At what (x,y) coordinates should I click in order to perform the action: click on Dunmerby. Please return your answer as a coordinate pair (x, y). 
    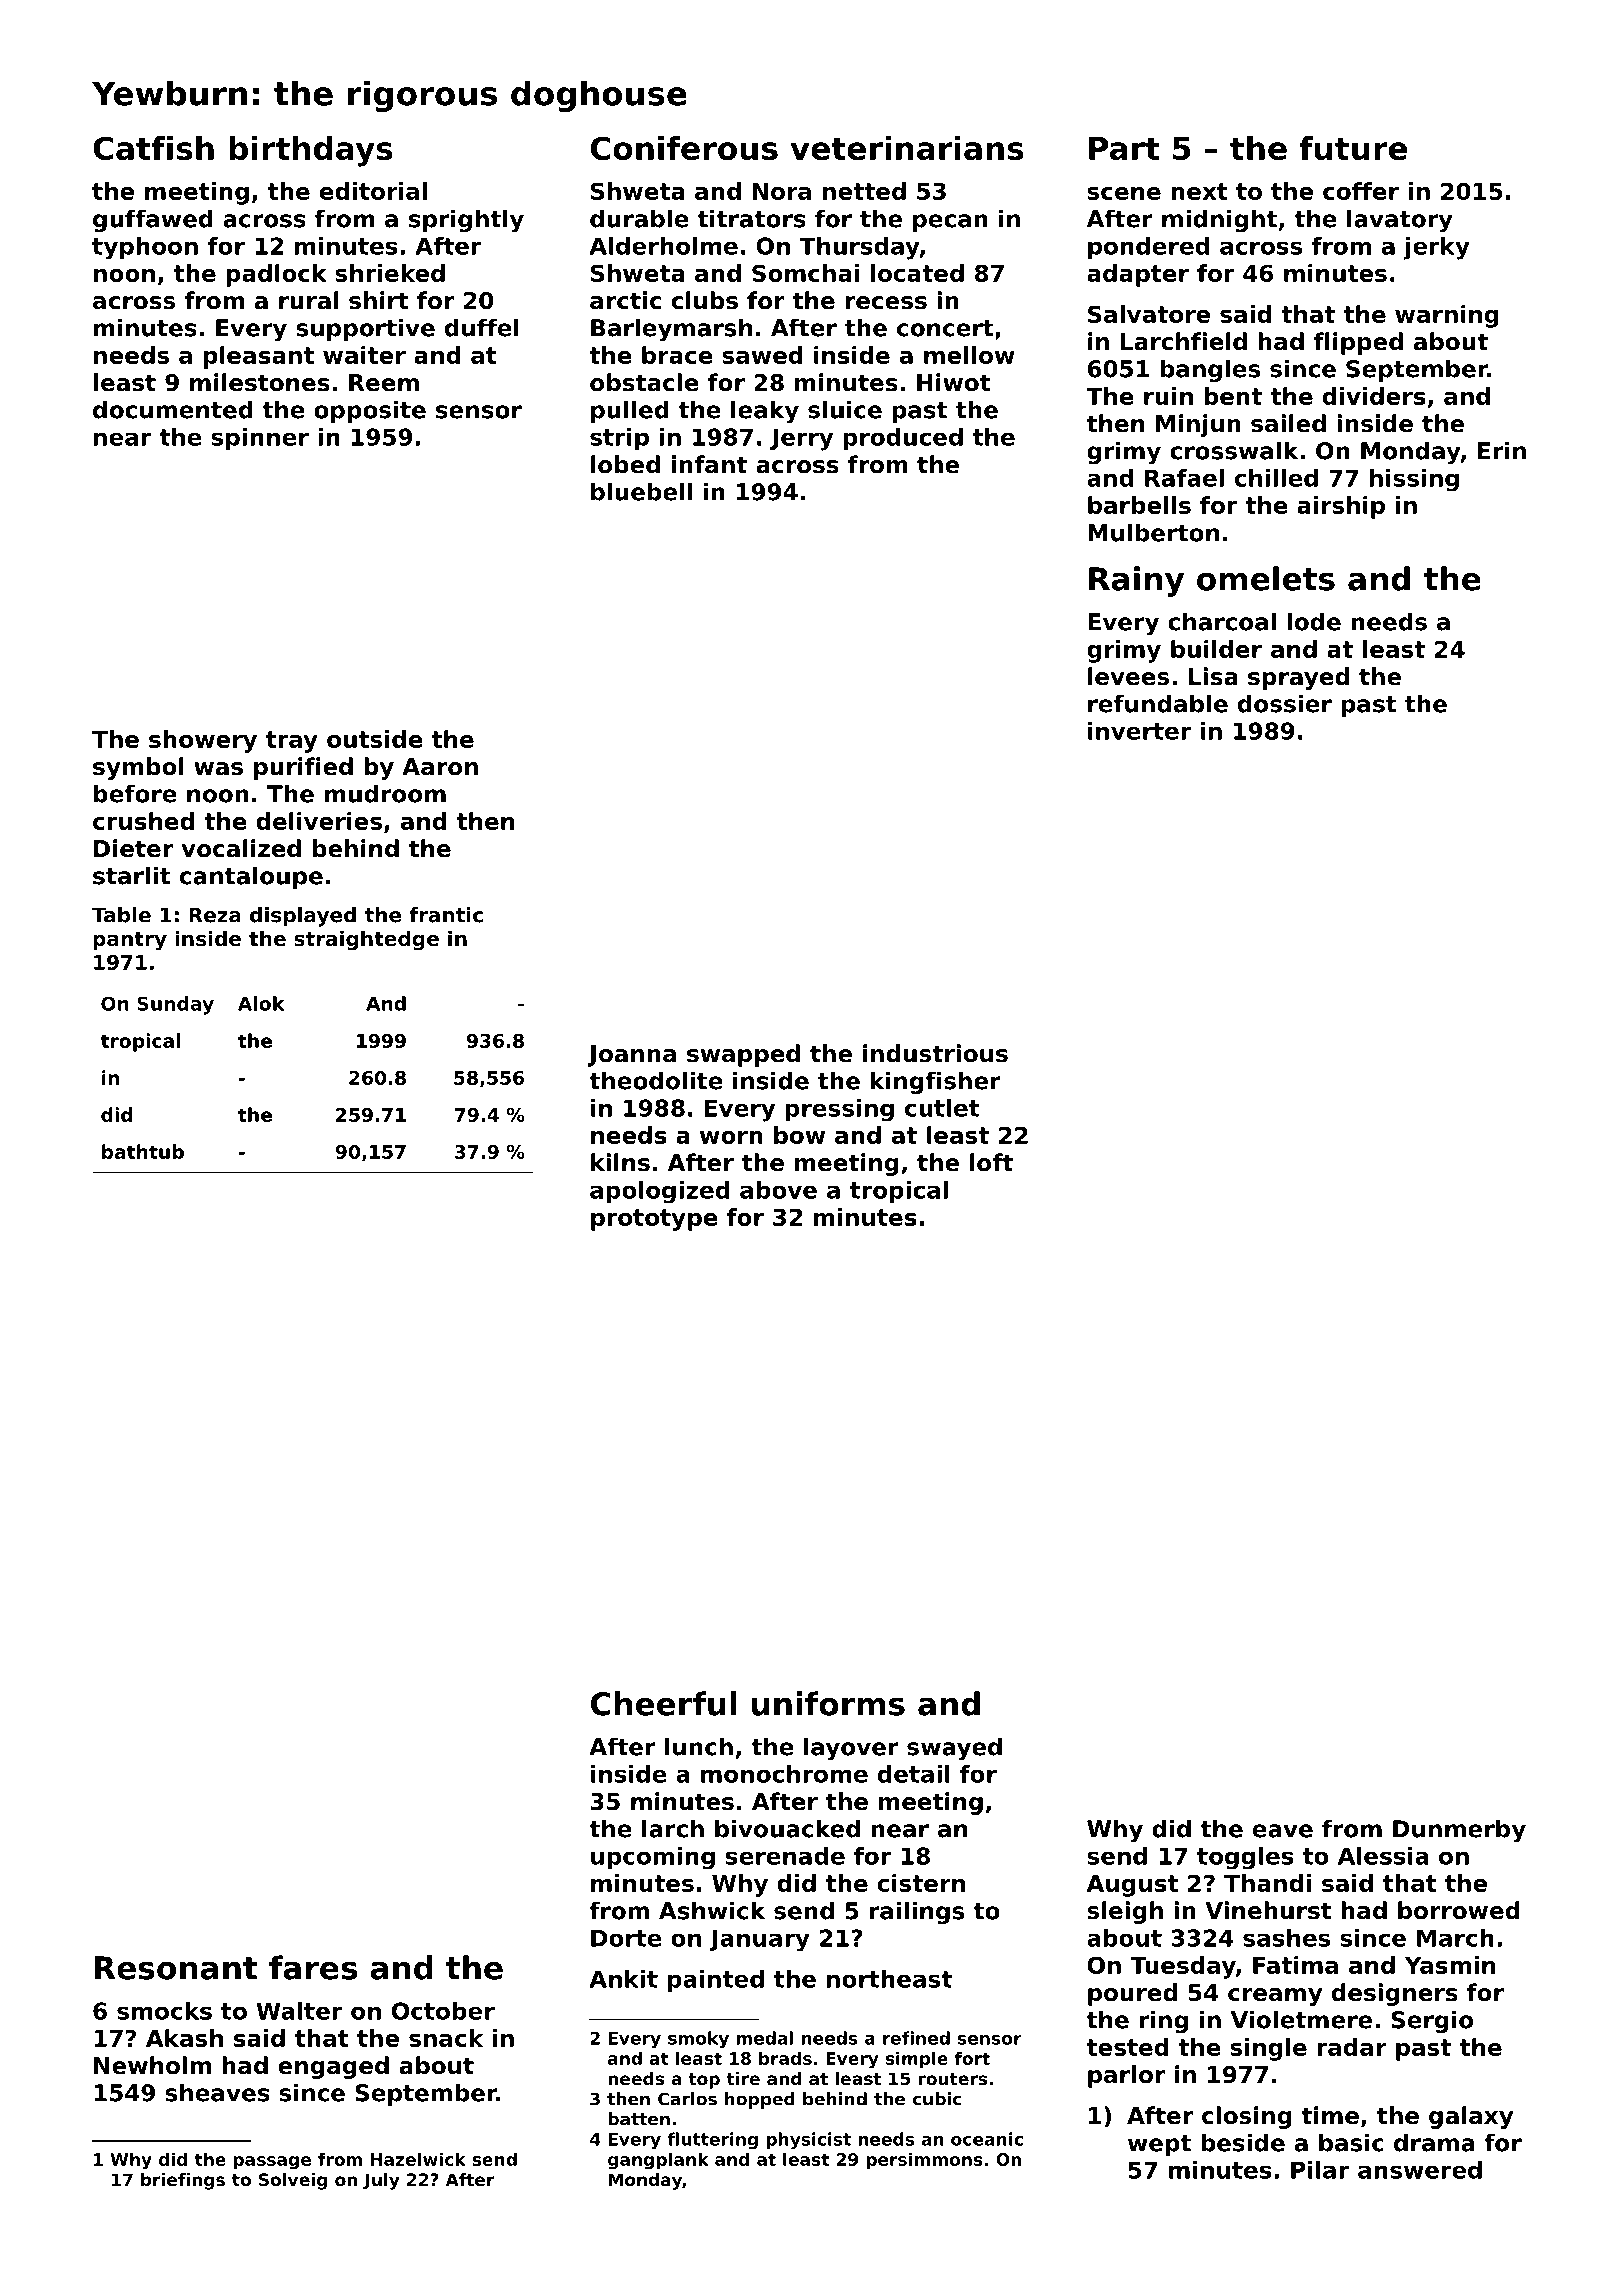
    Looking at the image, I should click on (1459, 1831).
